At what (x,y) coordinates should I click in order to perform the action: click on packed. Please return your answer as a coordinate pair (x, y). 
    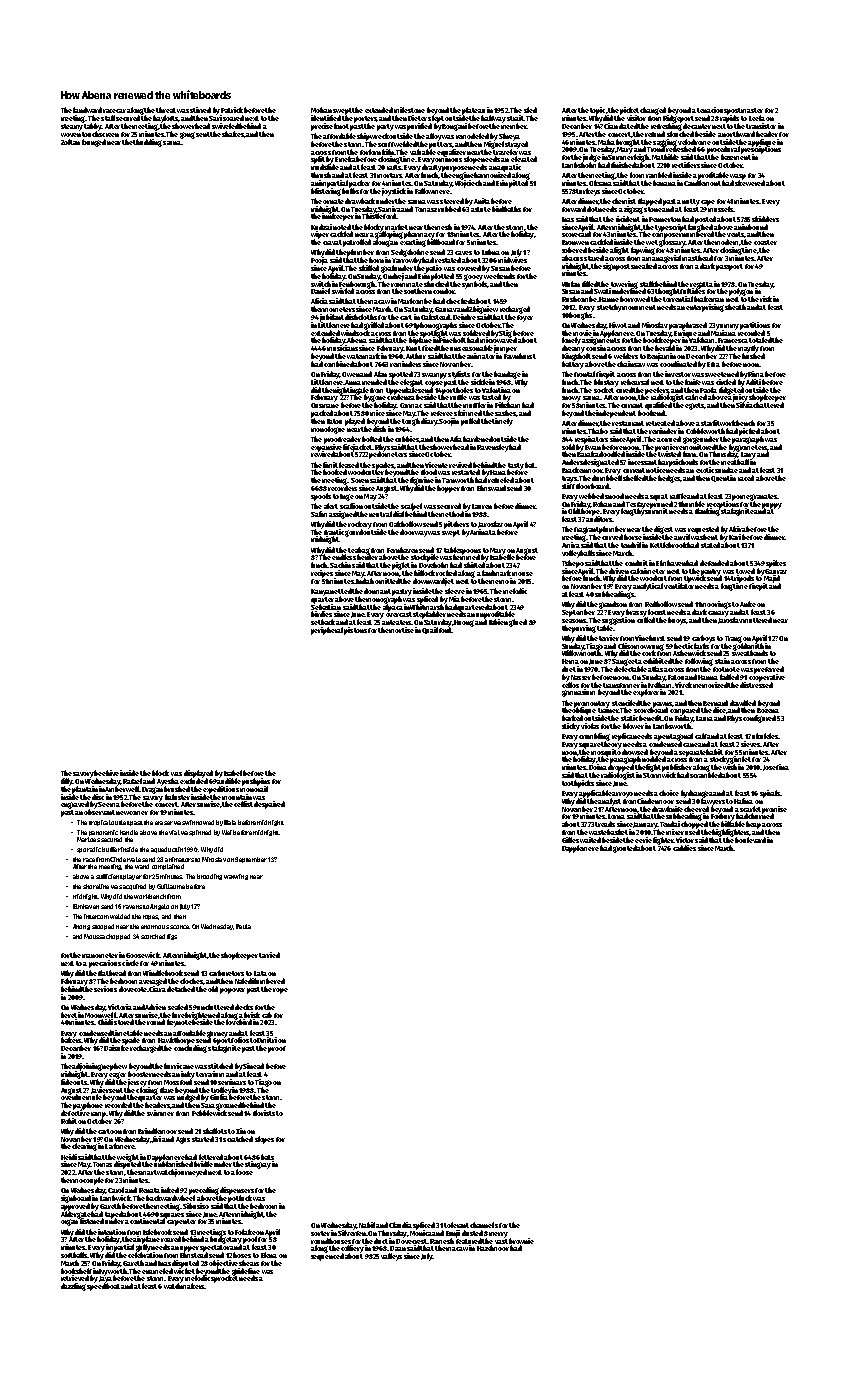
    Looking at the image, I should click on (322, 414).
